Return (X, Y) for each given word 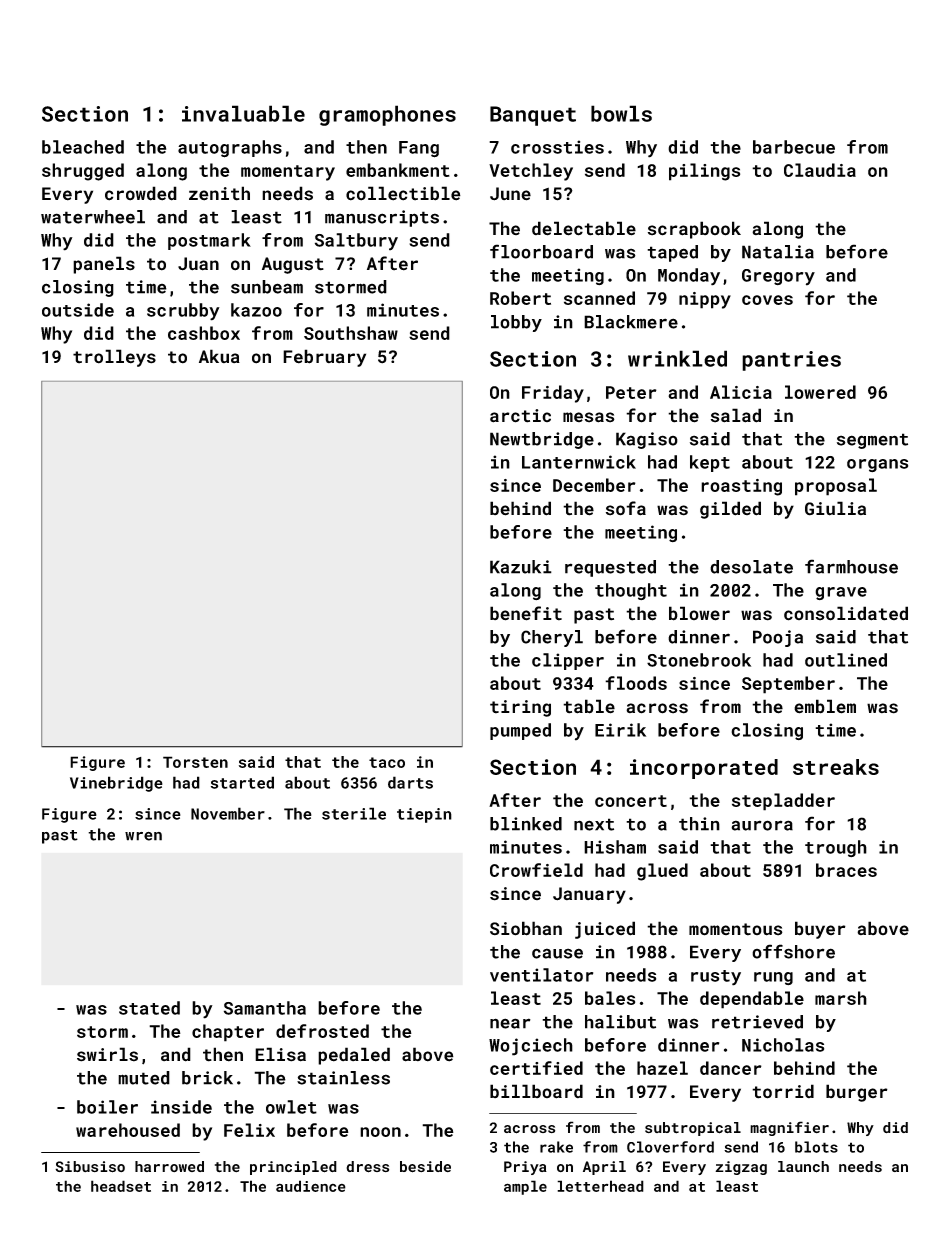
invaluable (243, 113)
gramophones (387, 115)
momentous (736, 929)
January (589, 895)
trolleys (114, 358)
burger (857, 1093)
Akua (219, 356)
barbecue (794, 147)
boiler (107, 1107)
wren (143, 836)
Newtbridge (542, 440)
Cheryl (552, 638)
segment (872, 441)
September (788, 685)
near (510, 1023)
